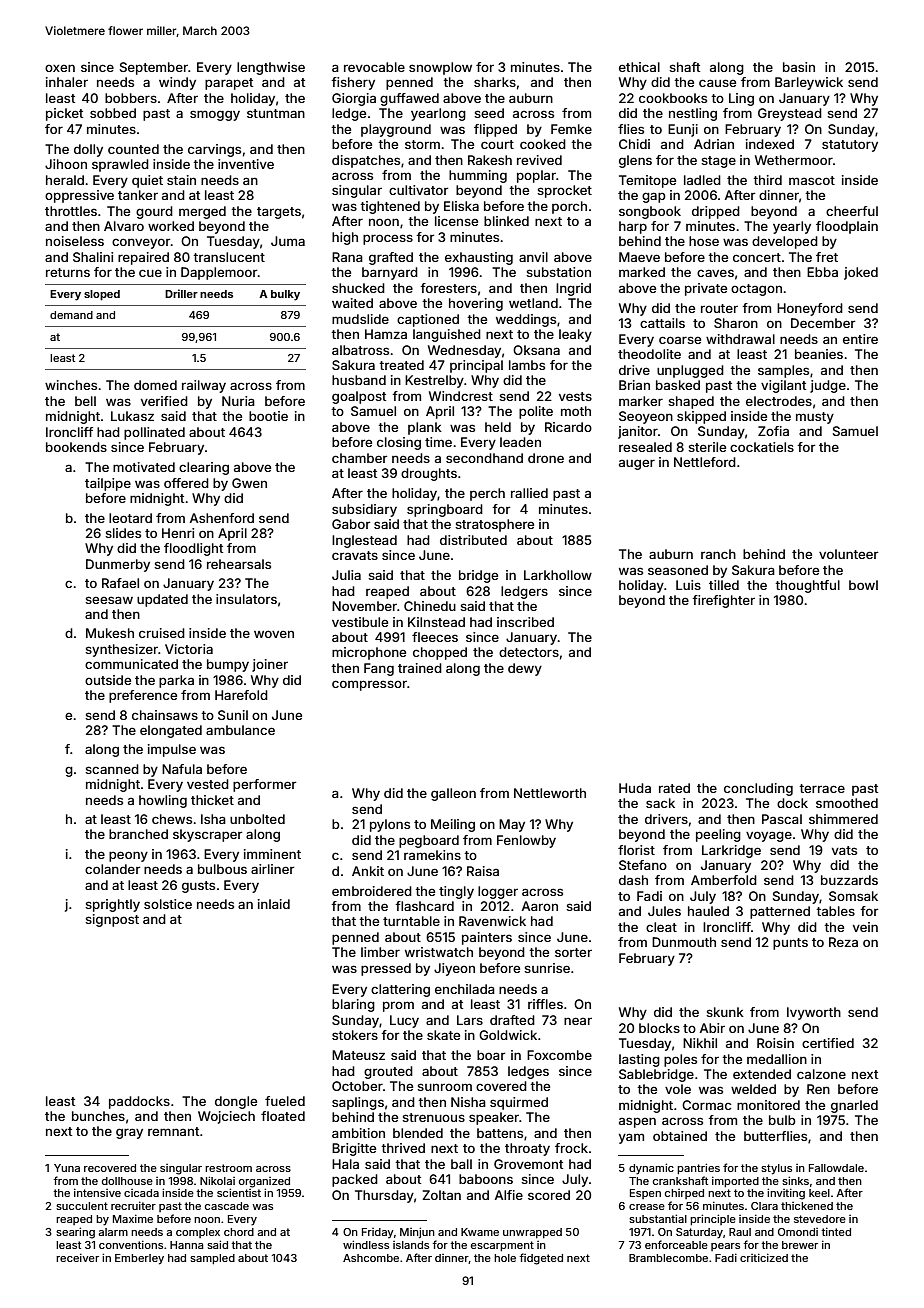  What do you see at coordinates (498, 892) in the screenshot?
I see `logger` at bounding box center [498, 892].
